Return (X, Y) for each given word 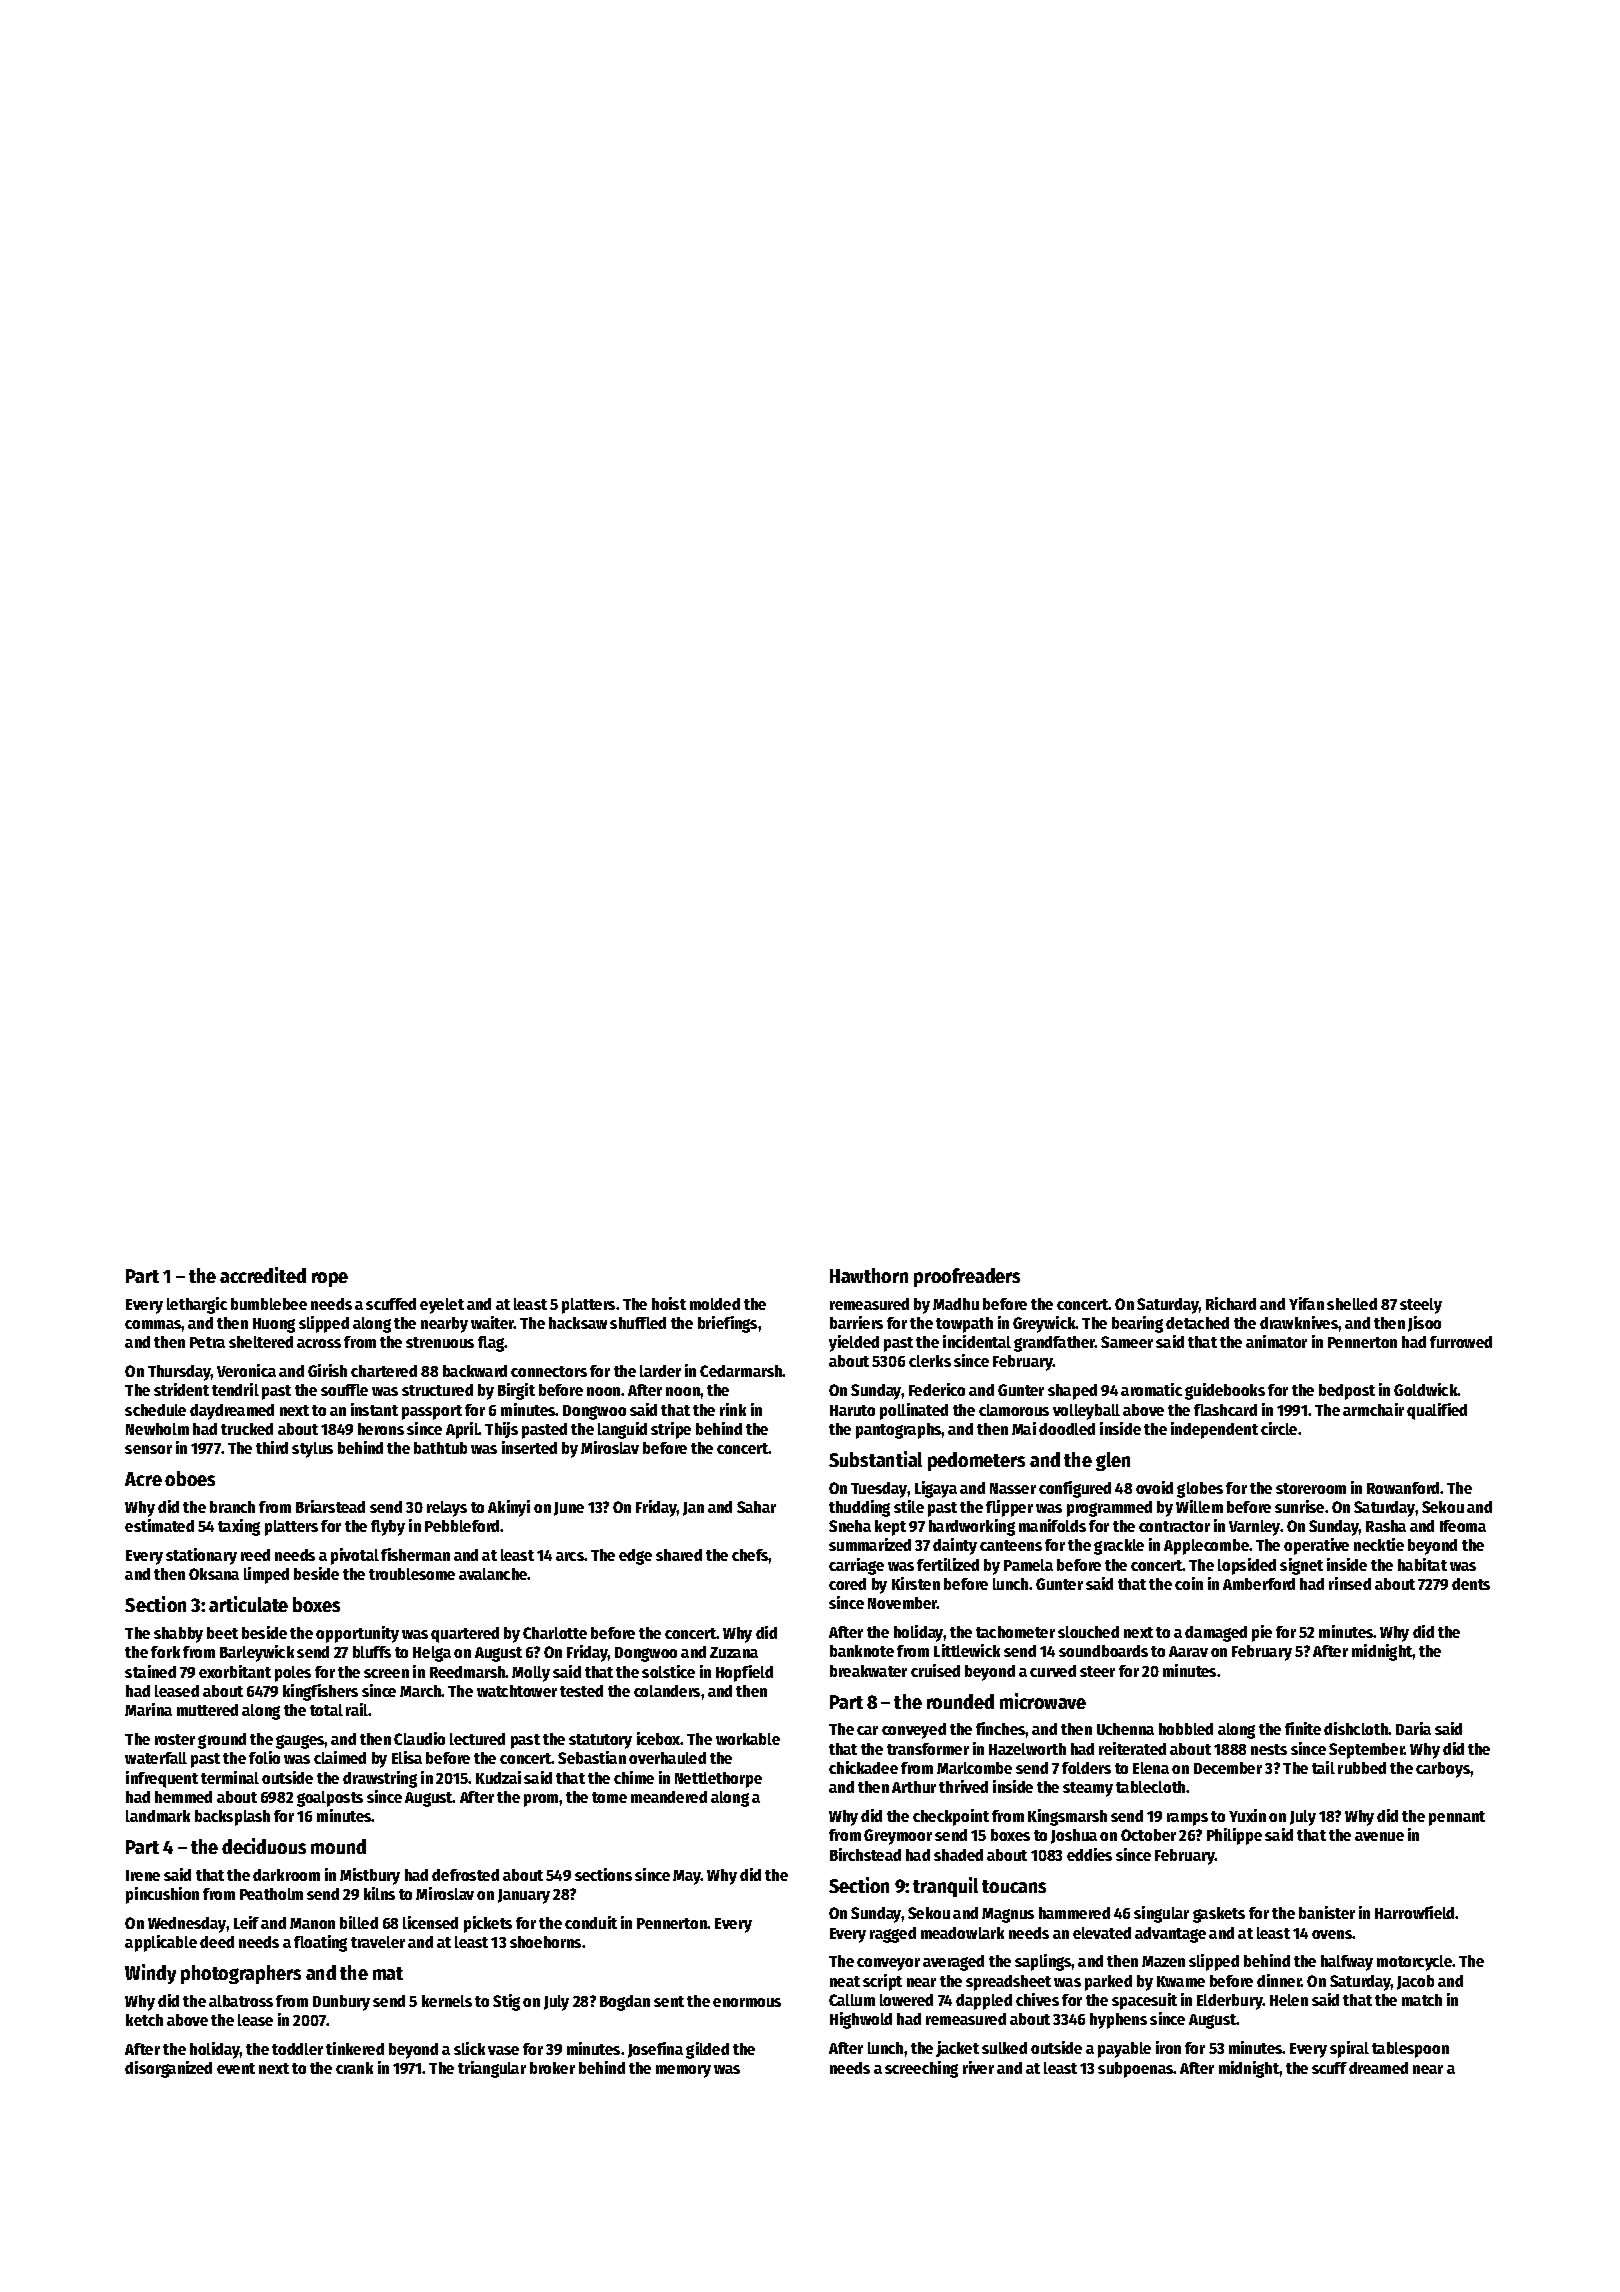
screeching (921, 2069)
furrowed (1461, 1342)
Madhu (956, 1304)
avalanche (493, 1574)
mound (338, 1846)
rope (330, 1279)
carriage (856, 1566)
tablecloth (1150, 1787)
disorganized (168, 2069)
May (687, 1877)
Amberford (1259, 1584)
